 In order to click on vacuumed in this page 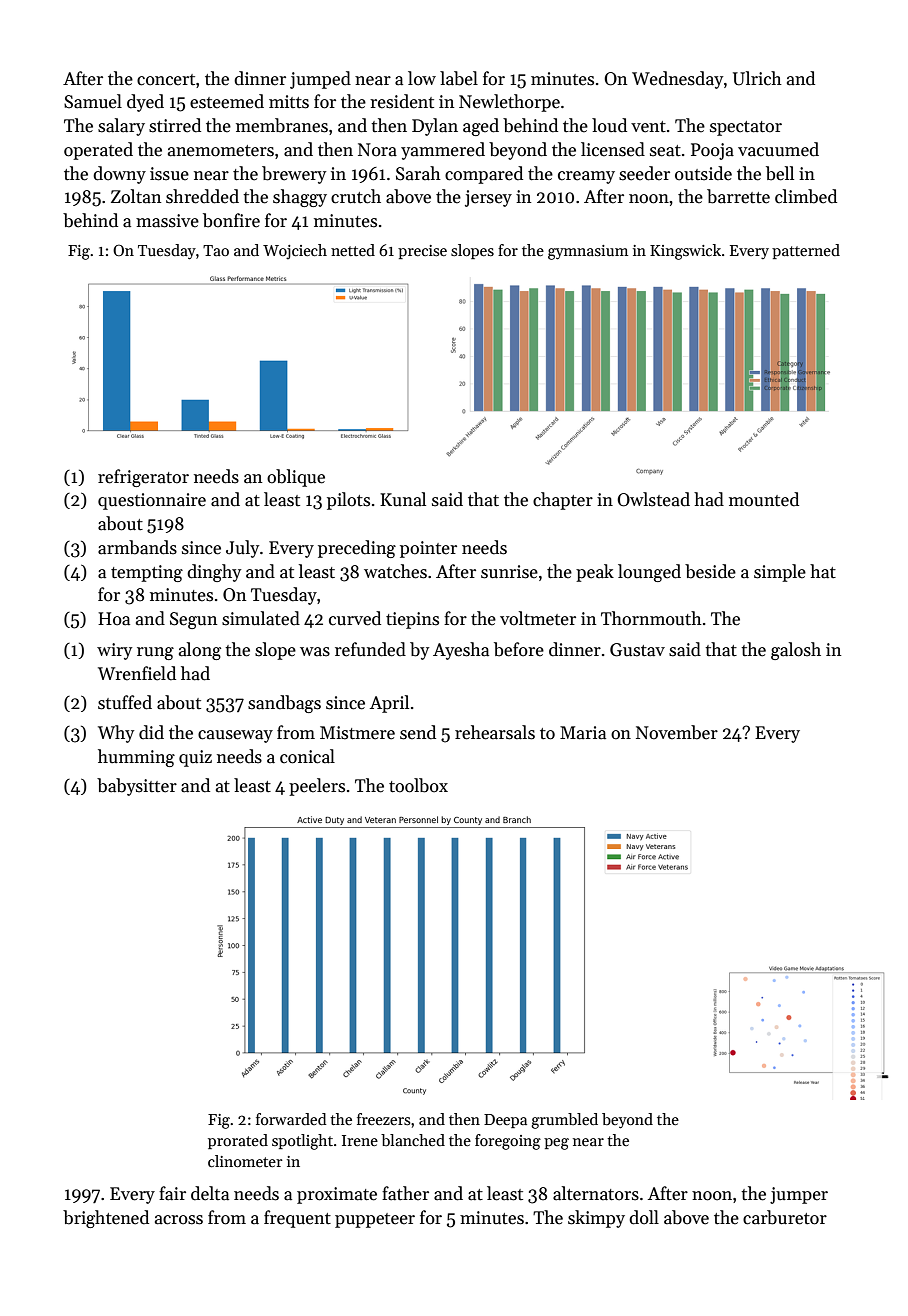, I will do `click(778, 149)`.
